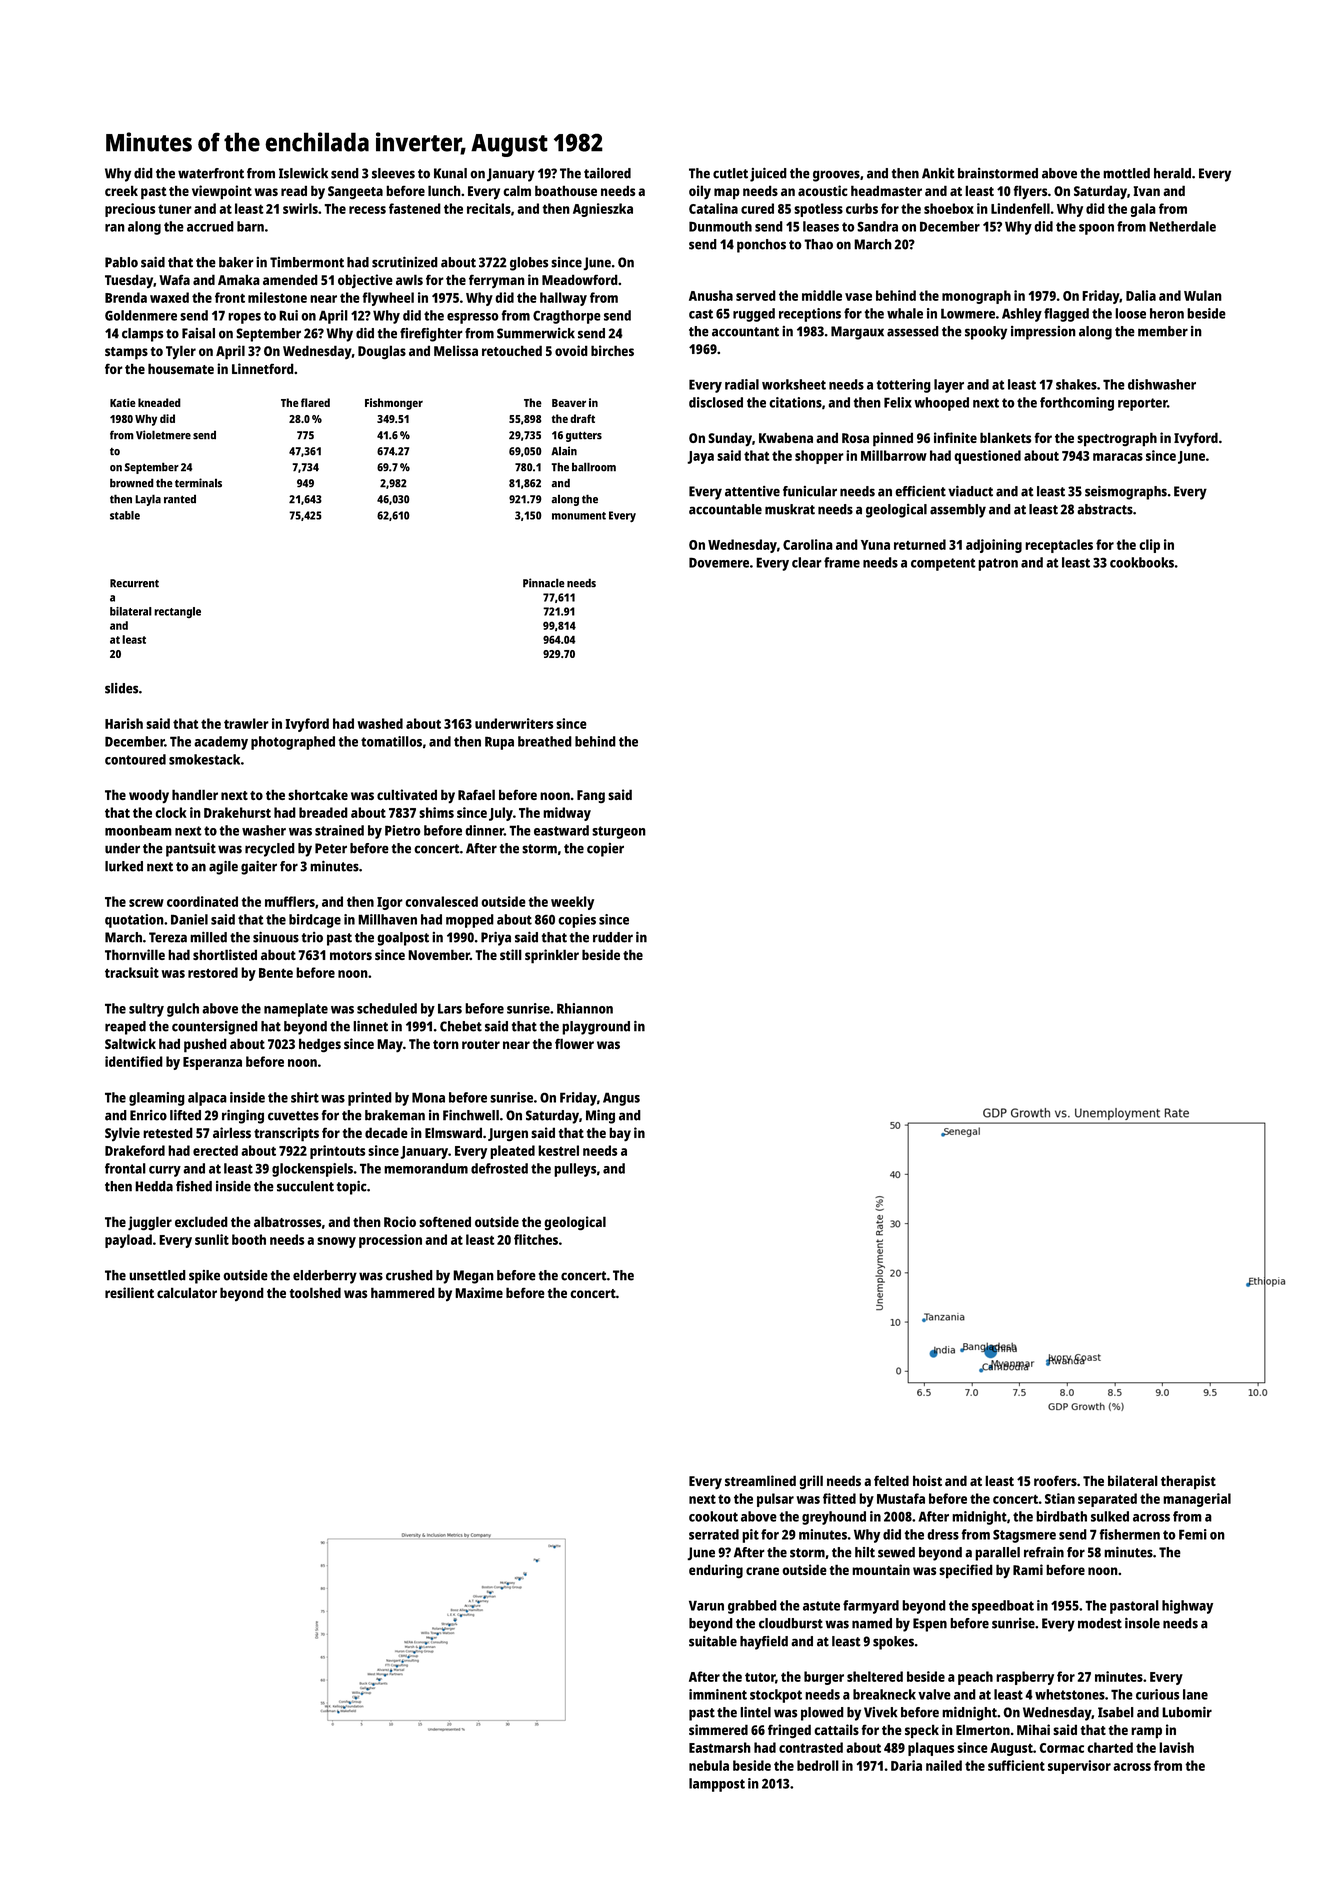 This screenshot has width=1337, height=1891. Describe the element at coordinates (1187, 1607) in the screenshot. I see `highway` at that location.
